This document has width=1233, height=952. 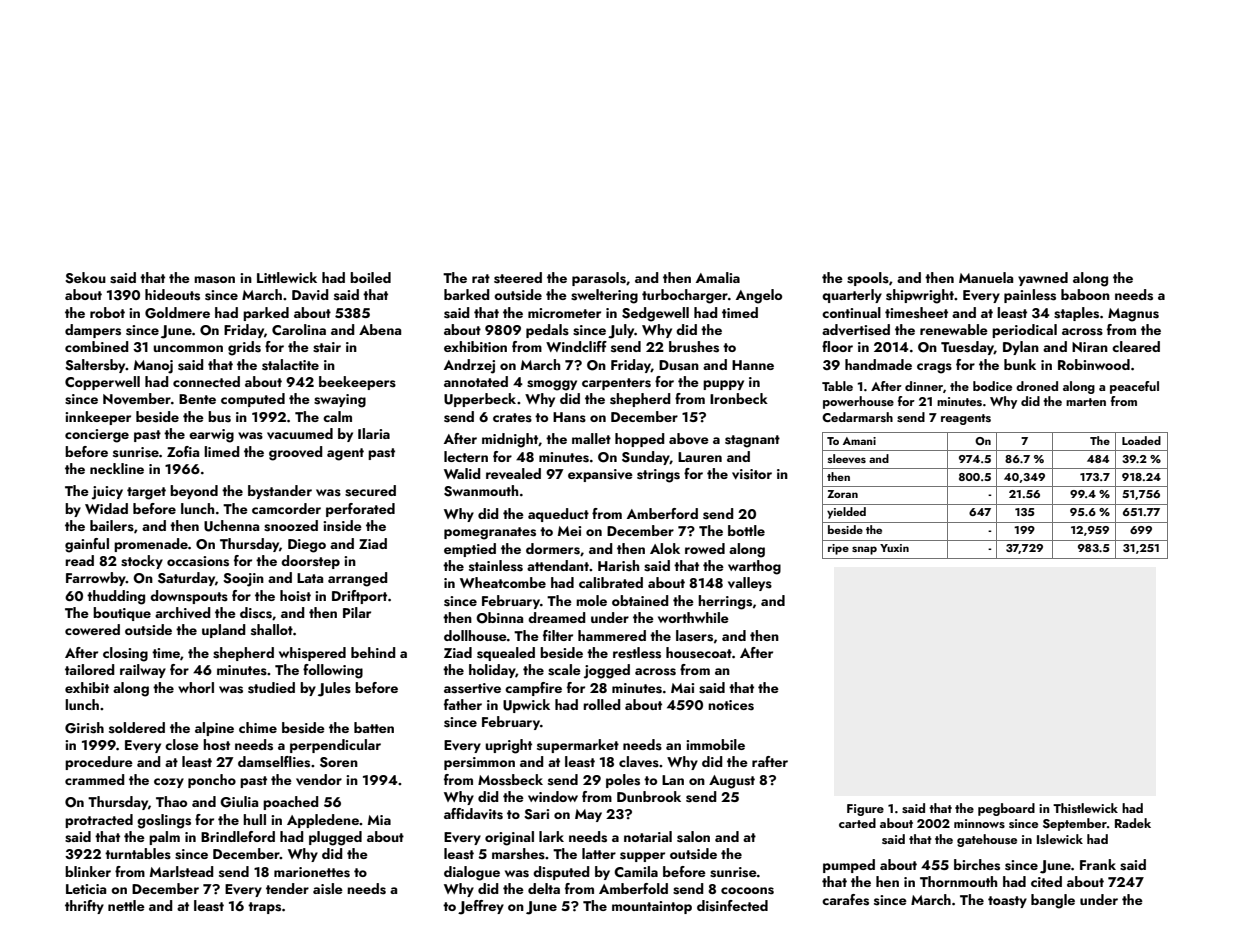 What do you see at coordinates (564, 670) in the document?
I see `scale` at bounding box center [564, 670].
